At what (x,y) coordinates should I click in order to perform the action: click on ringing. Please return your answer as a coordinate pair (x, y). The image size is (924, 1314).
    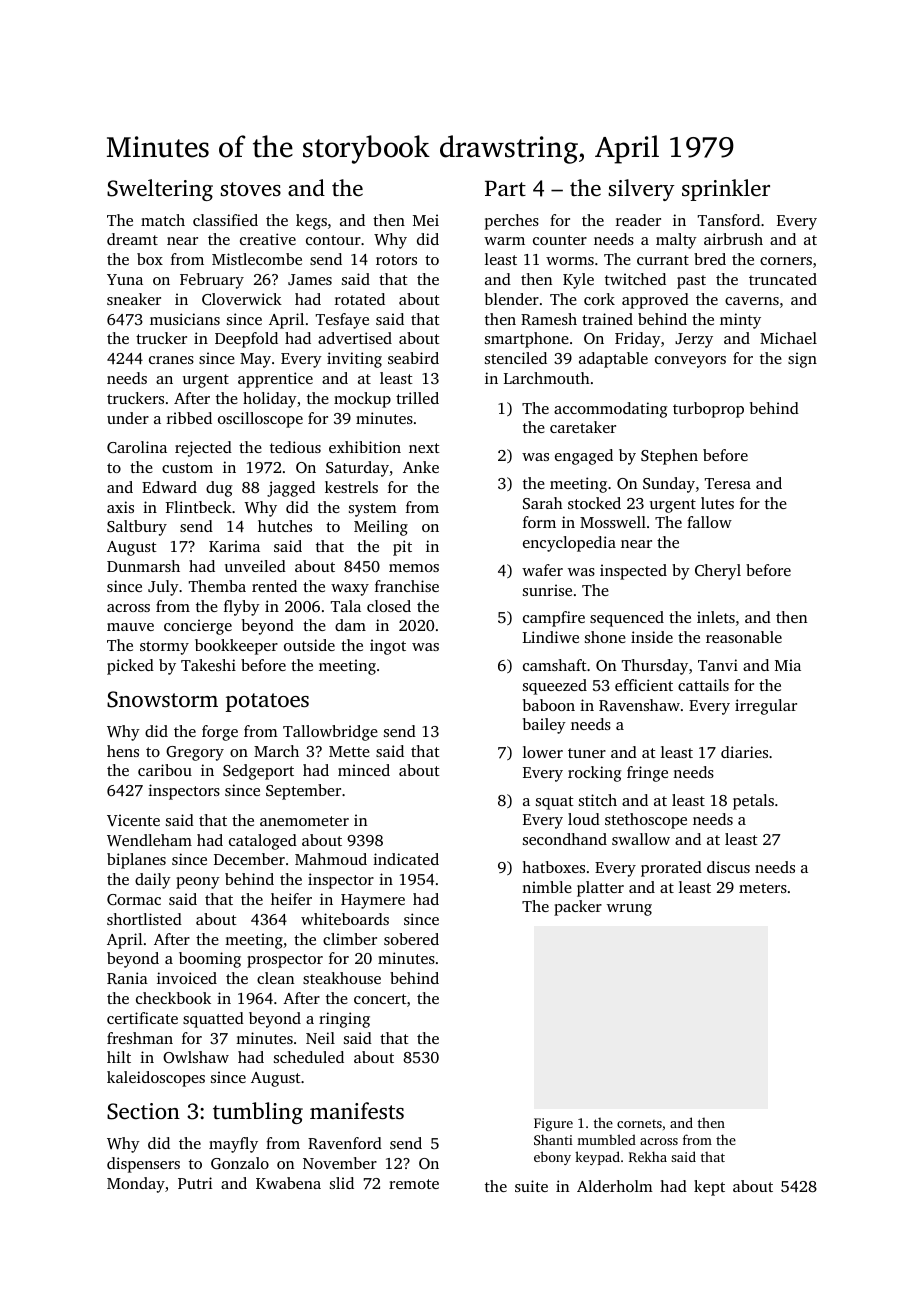
    Looking at the image, I should click on (344, 1020).
